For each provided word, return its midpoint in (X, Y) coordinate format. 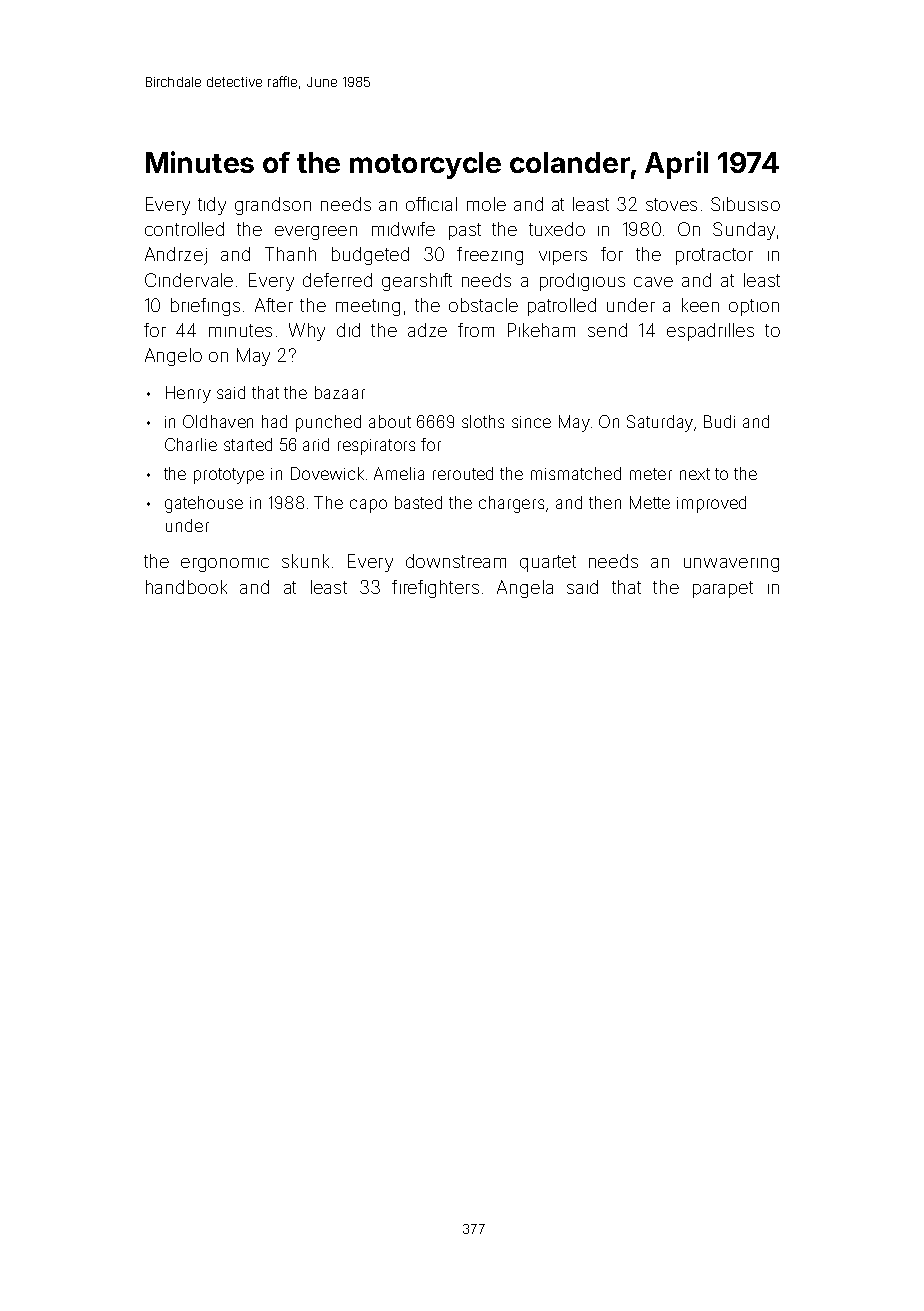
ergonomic (225, 565)
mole (486, 204)
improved (711, 504)
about (390, 421)
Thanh (290, 254)
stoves (671, 204)
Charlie (191, 444)
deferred (337, 280)
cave (653, 282)
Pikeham (541, 330)
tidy (212, 206)
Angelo (173, 357)
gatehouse (204, 504)
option (754, 307)
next (695, 474)
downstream (456, 561)
